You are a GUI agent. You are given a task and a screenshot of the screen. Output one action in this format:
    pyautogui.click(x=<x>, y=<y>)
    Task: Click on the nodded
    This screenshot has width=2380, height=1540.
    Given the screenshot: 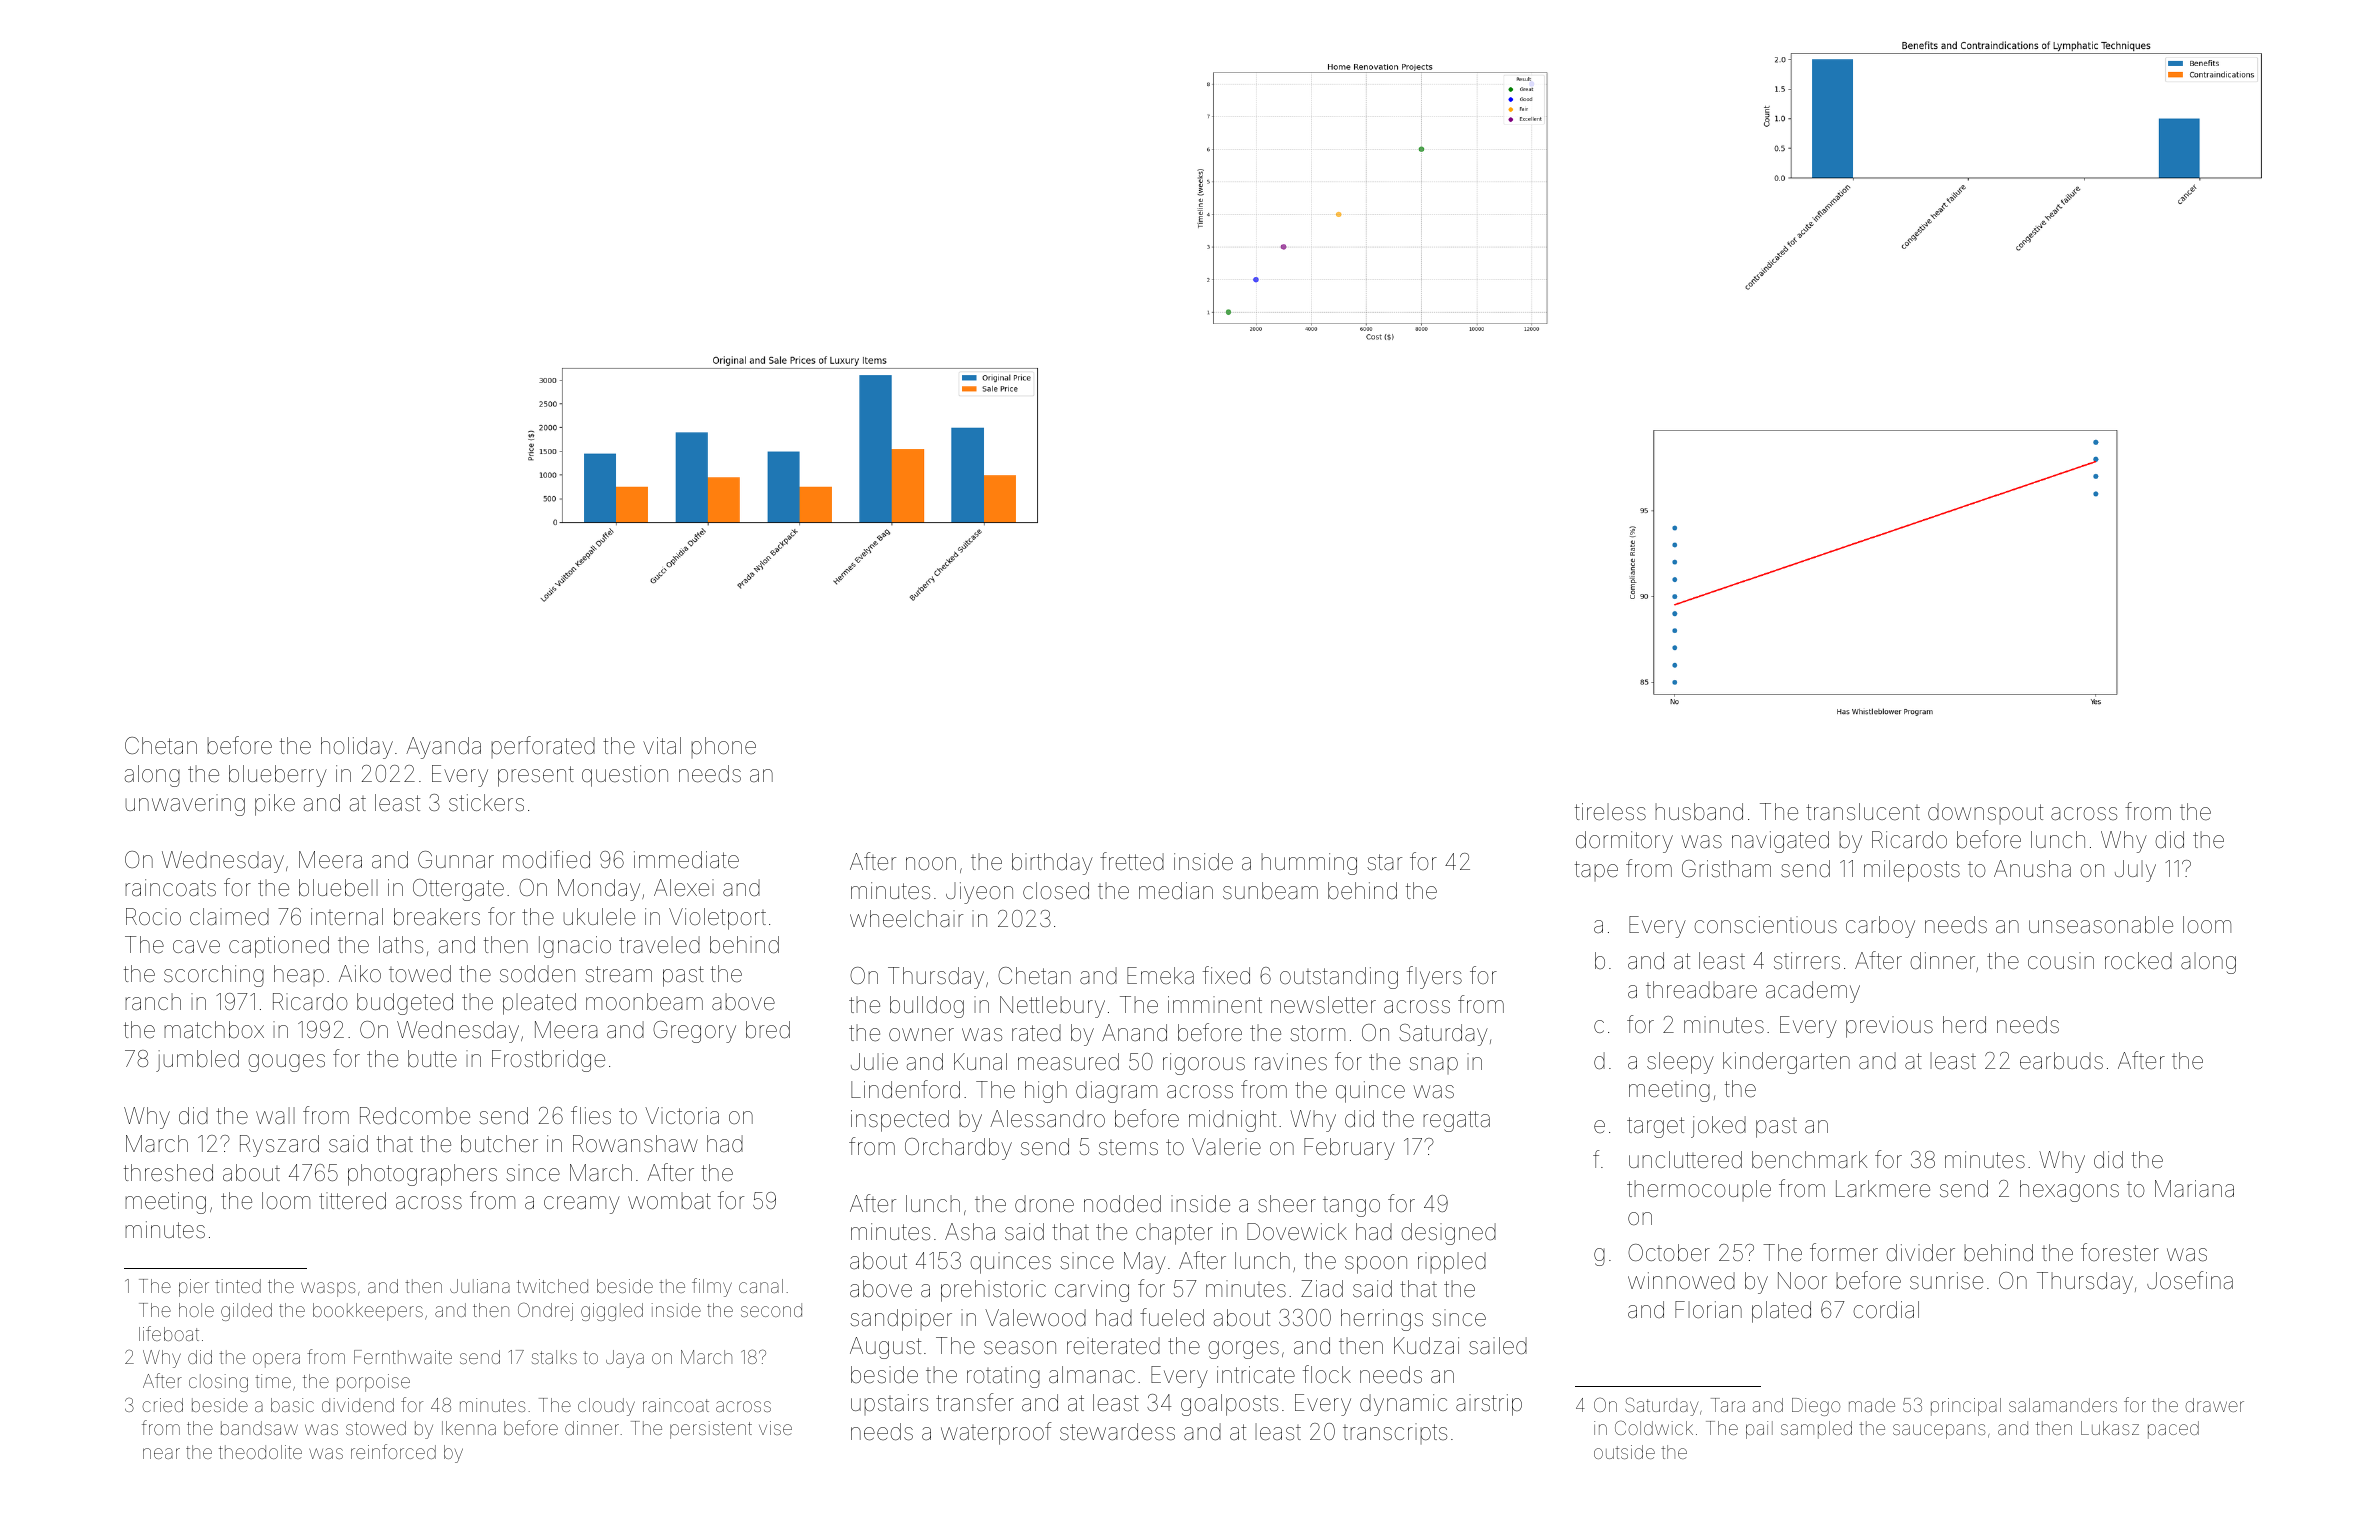 What is the action you would take?
    pyautogui.click(x=1122, y=1204)
